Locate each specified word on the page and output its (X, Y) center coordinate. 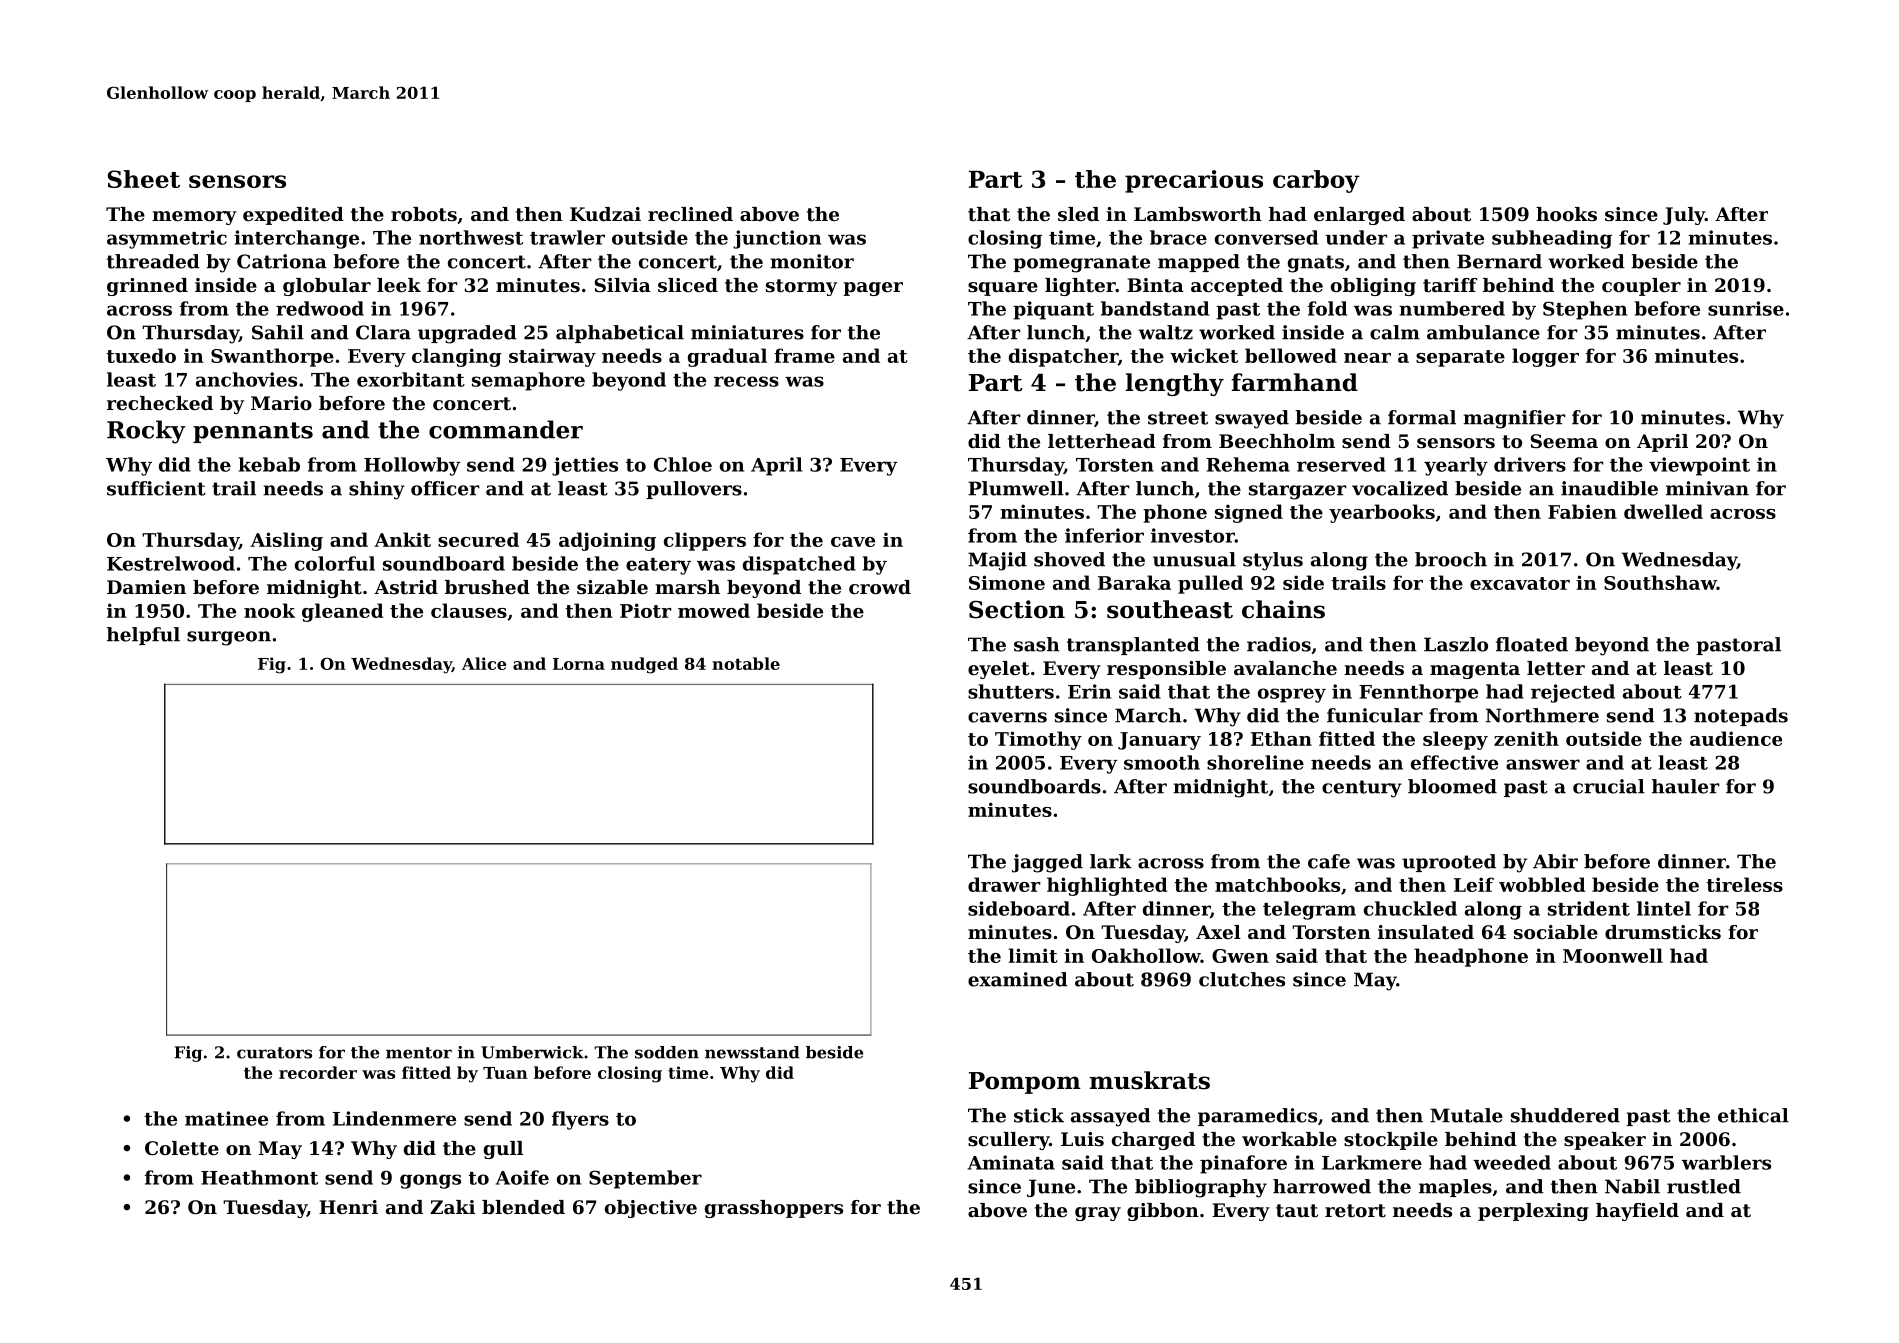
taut (1297, 1211)
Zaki (452, 1207)
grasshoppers (774, 1209)
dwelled (1663, 511)
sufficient (156, 488)
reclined (690, 214)
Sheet (144, 179)
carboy (1316, 181)
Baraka (1134, 582)
